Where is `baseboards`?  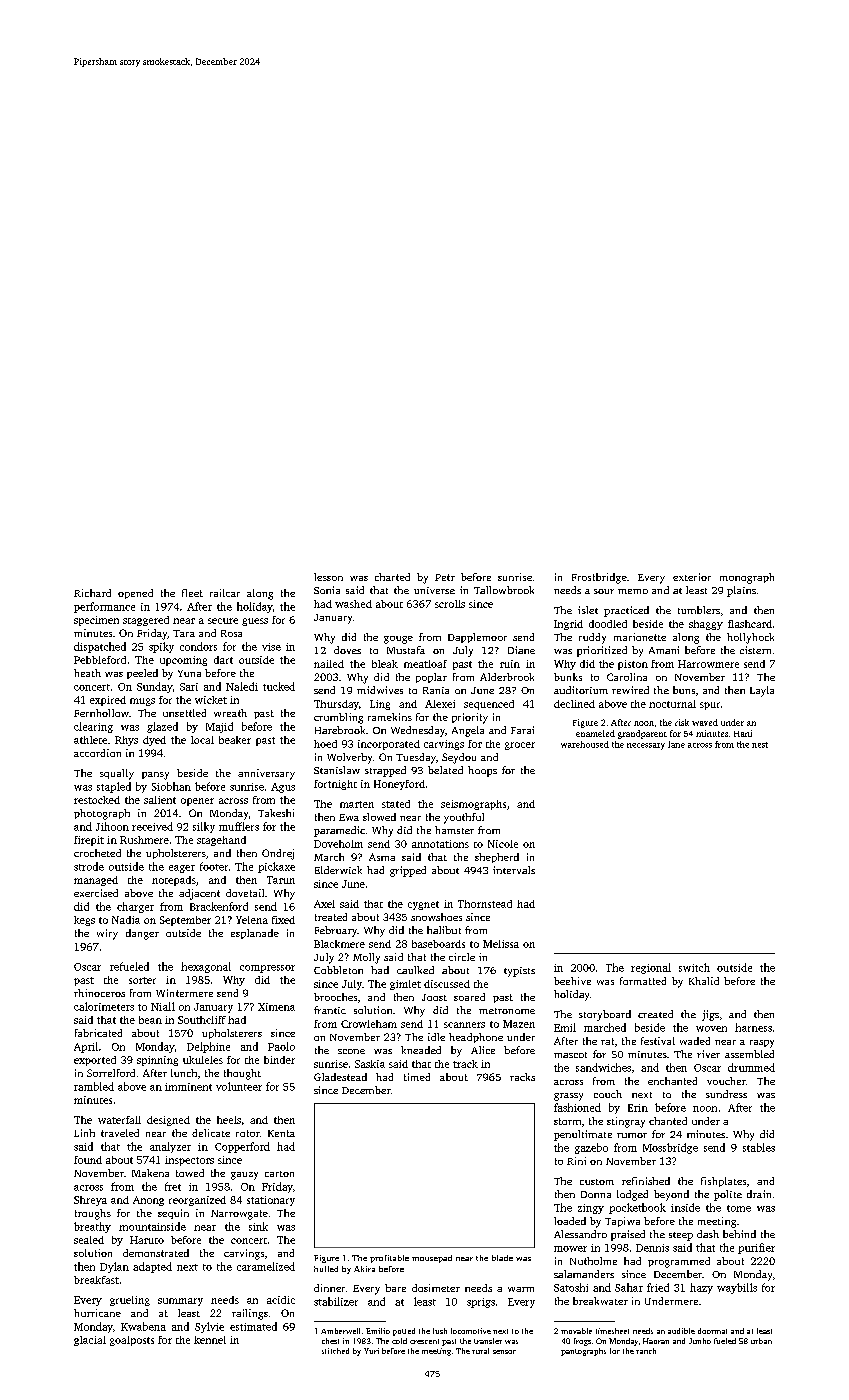 baseboards is located at coordinates (438, 944).
